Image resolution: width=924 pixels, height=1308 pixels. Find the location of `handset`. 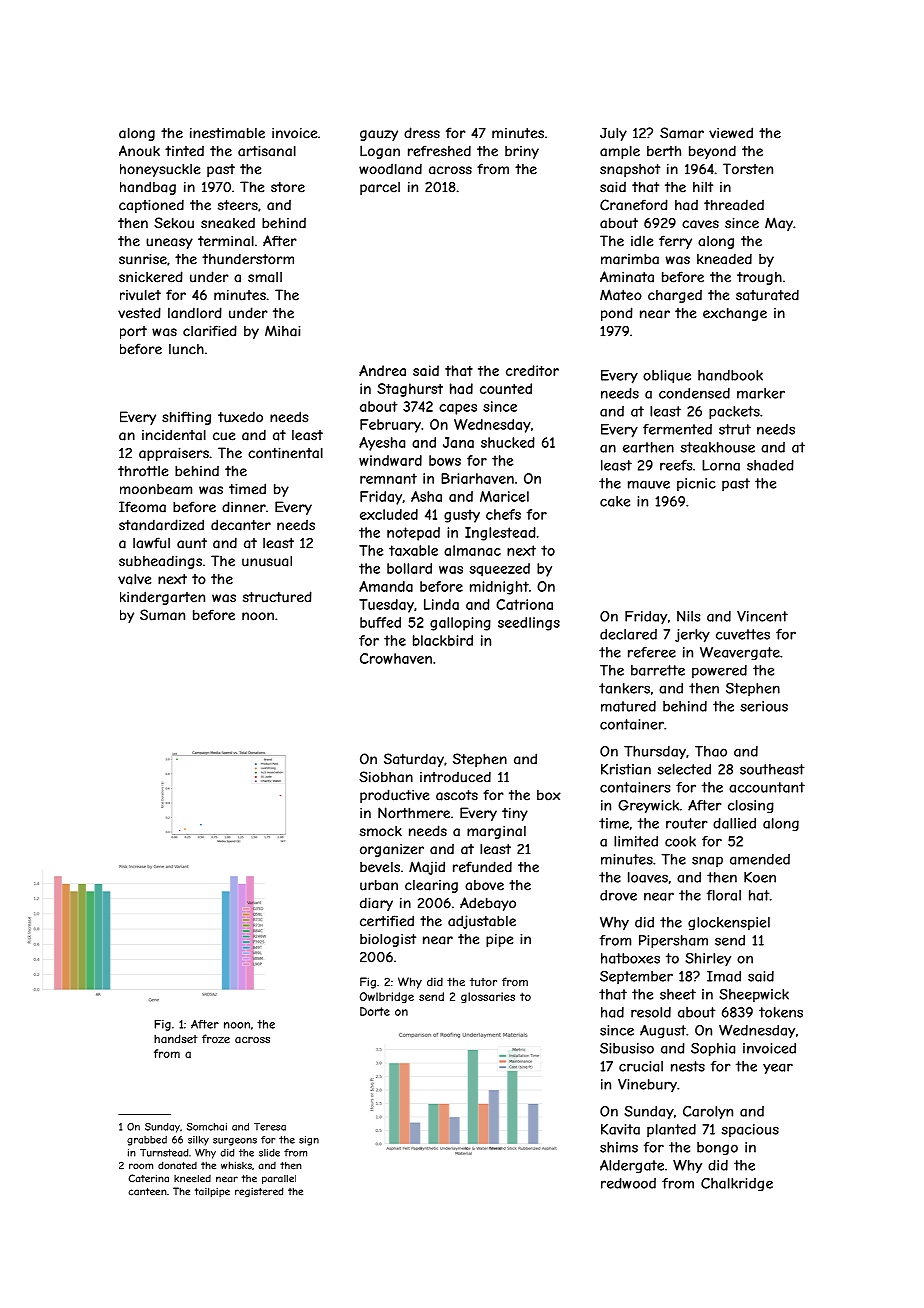

handset is located at coordinates (176, 1039).
